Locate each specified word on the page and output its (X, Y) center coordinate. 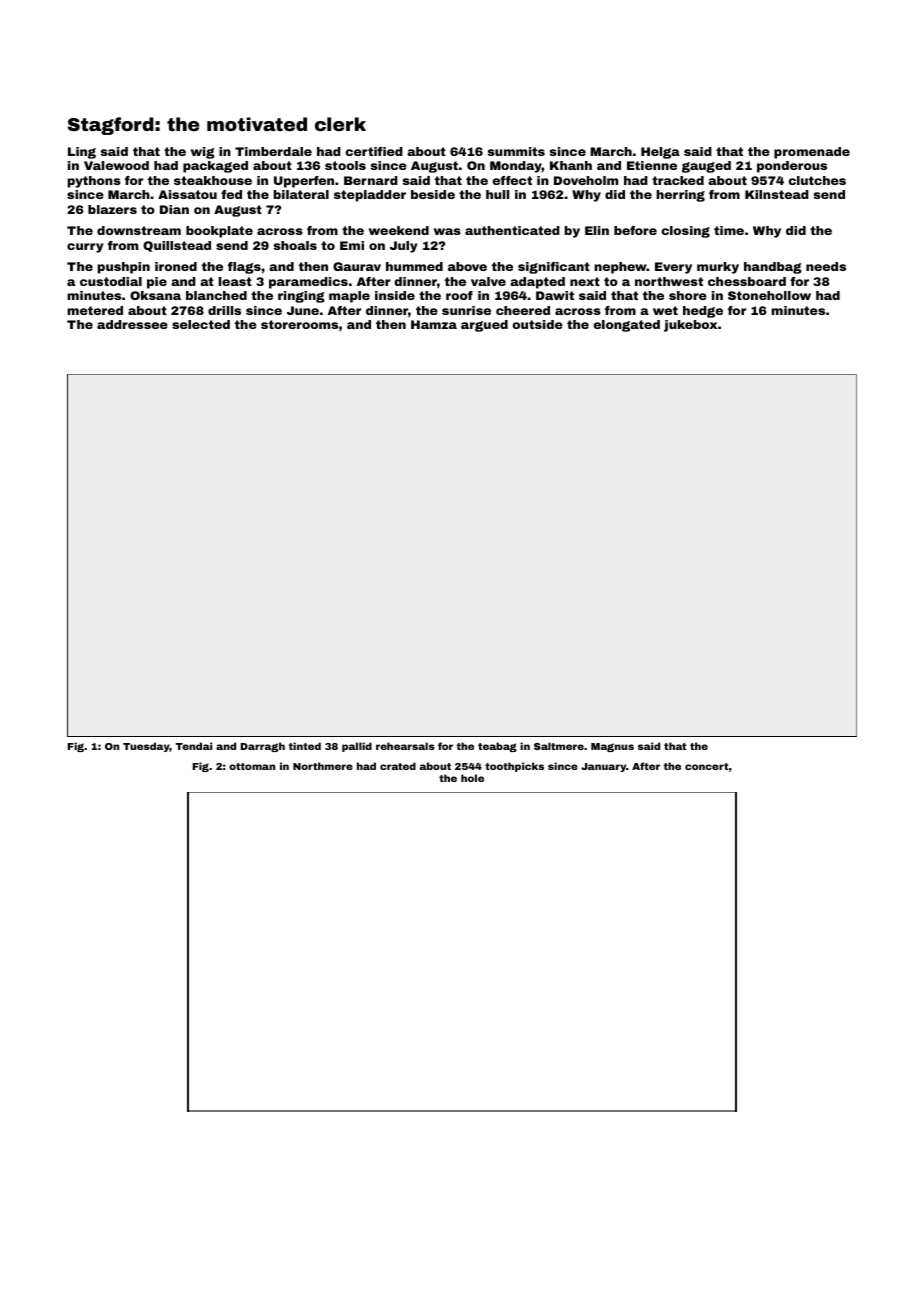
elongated (627, 326)
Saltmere (559, 746)
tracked (678, 180)
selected (201, 324)
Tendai (193, 746)
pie (157, 283)
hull (497, 194)
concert (706, 766)
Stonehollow (769, 295)
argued (484, 326)
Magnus (612, 747)
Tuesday (146, 747)
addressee (132, 324)
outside (538, 324)
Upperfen (304, 182)
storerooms (299, 324)
